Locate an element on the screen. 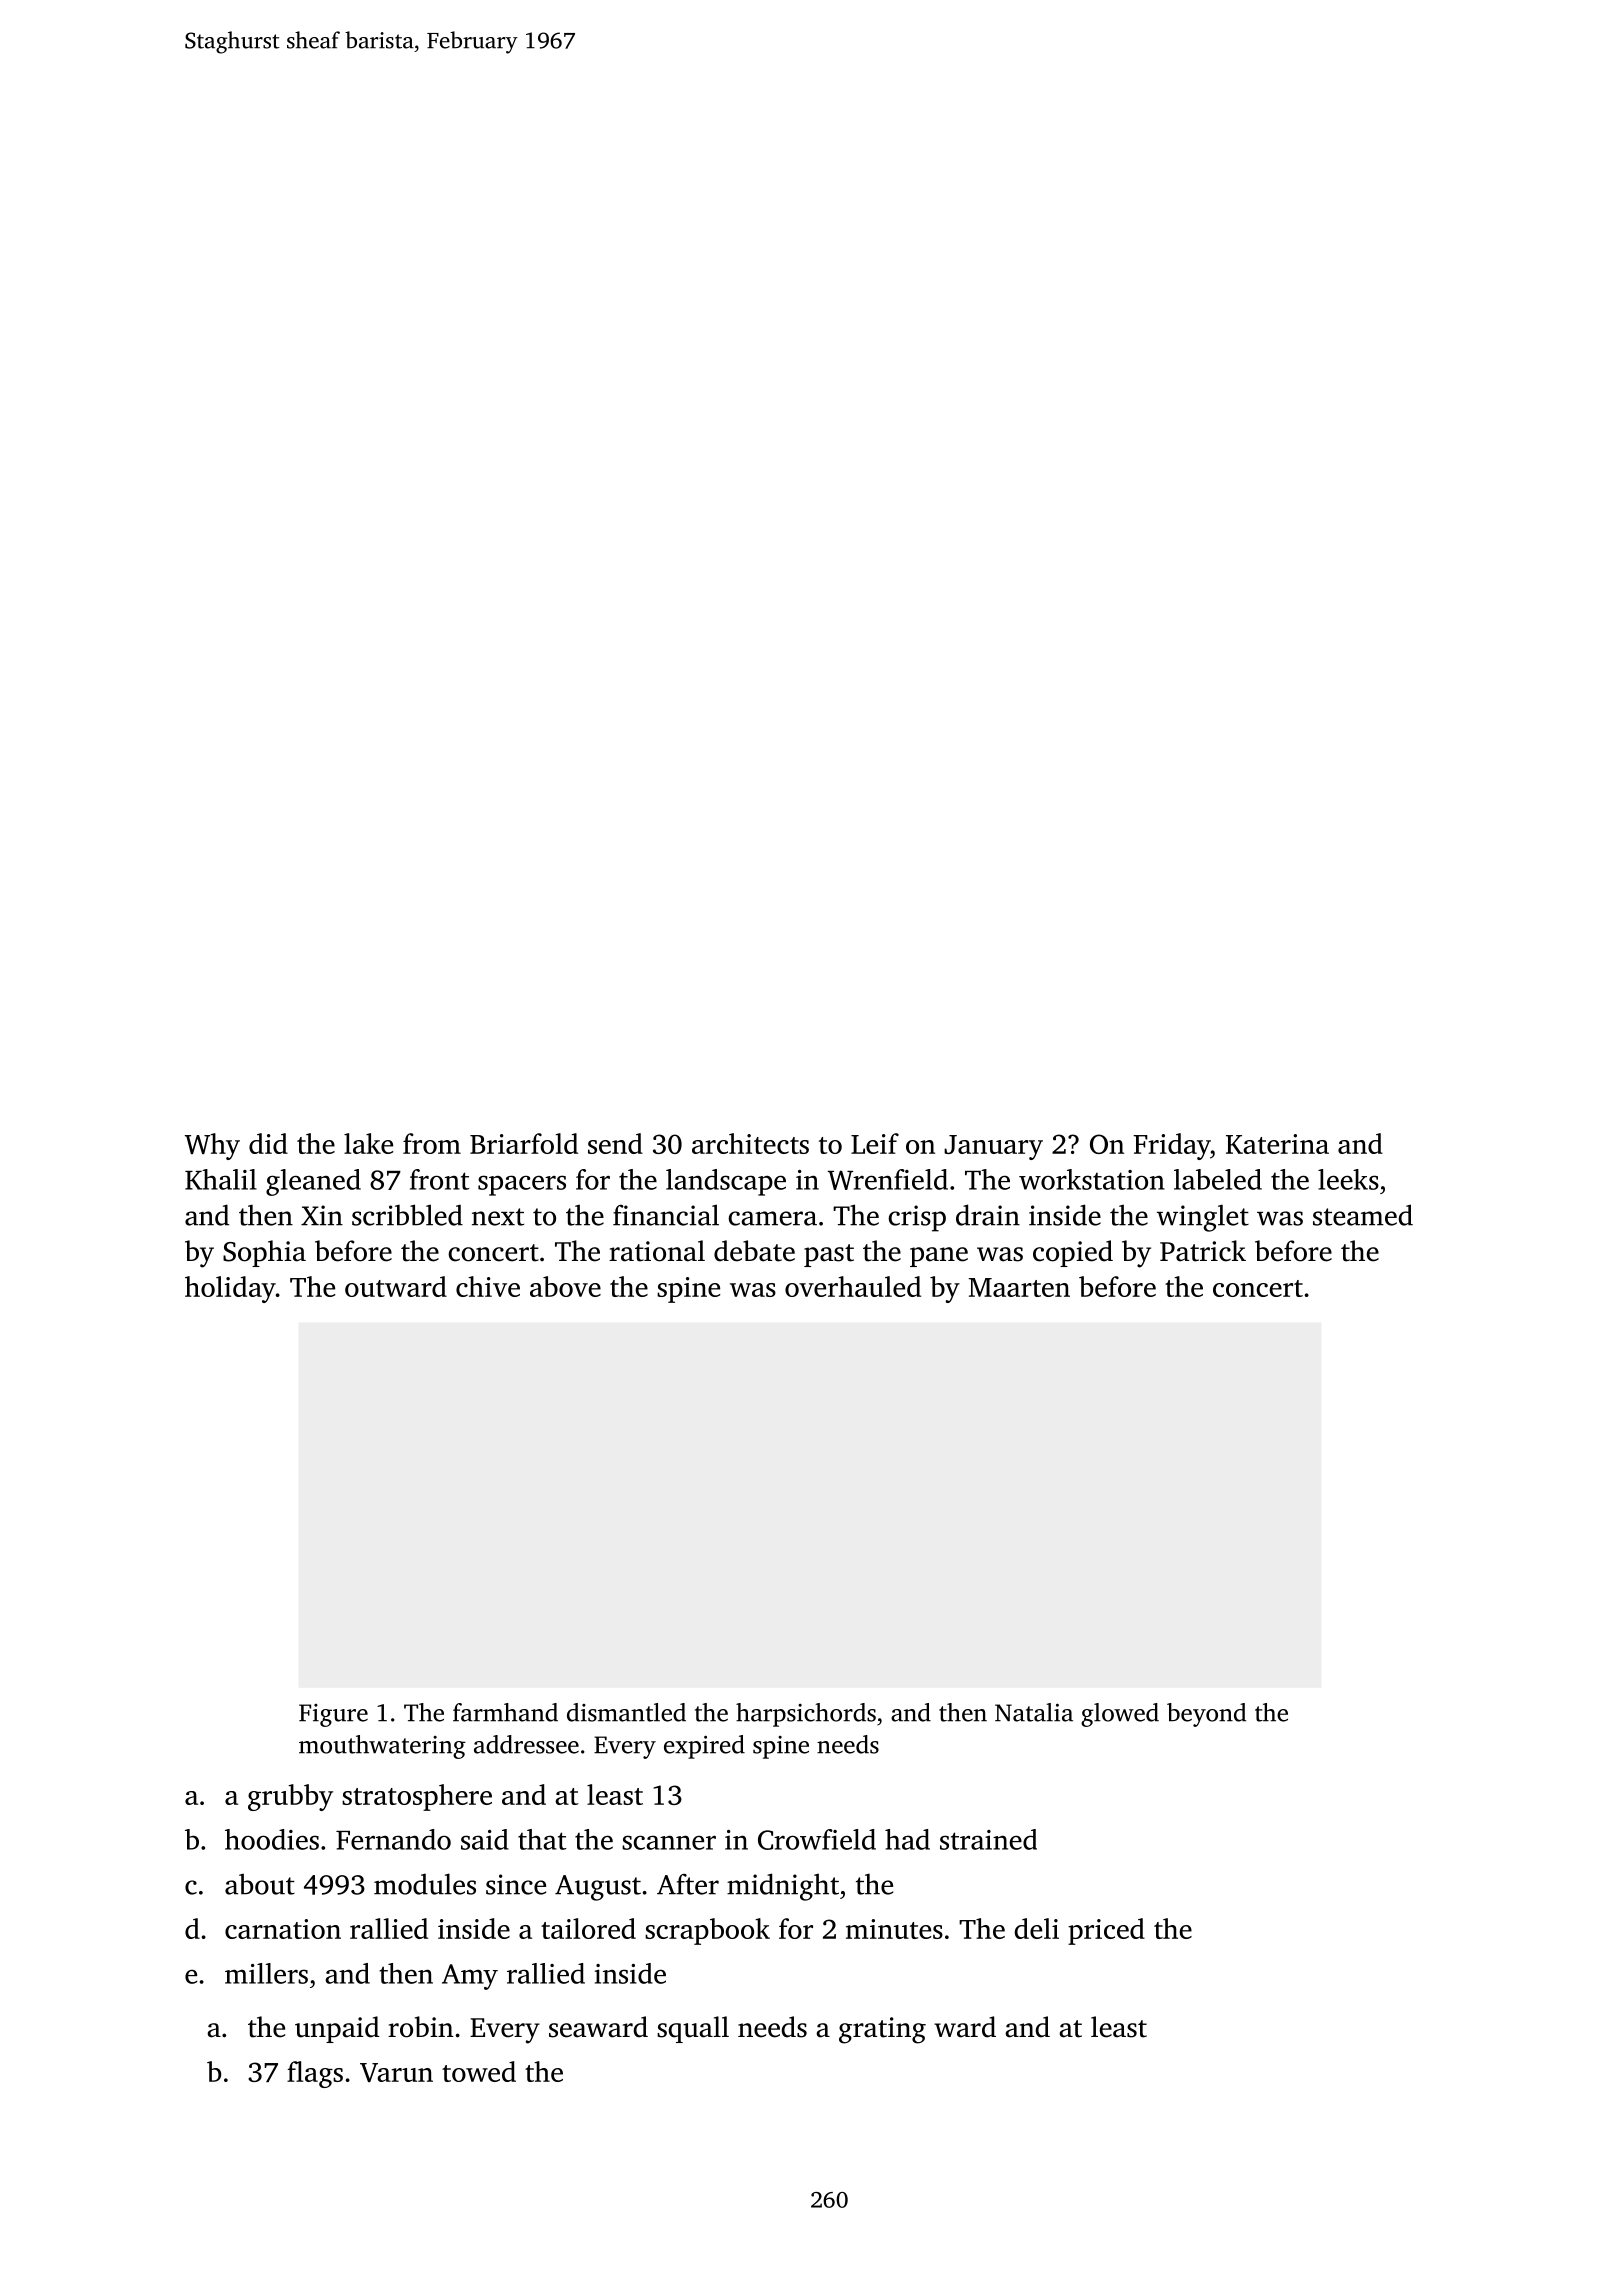 The image size is (1620, 2292). architects is located at coordinates (750, 1143).
